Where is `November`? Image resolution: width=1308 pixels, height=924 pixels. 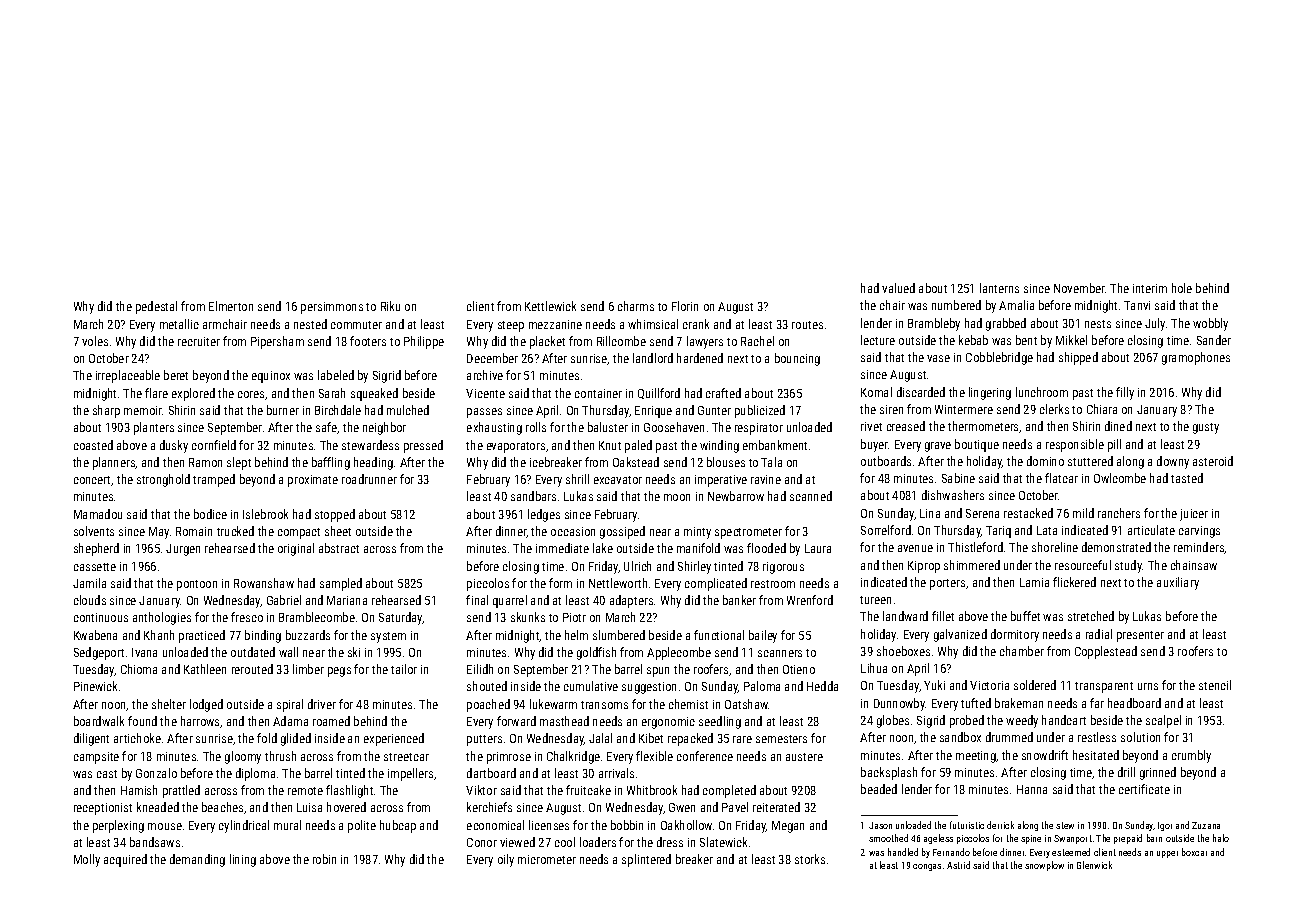 November is located at coordinates (1079, 288).
